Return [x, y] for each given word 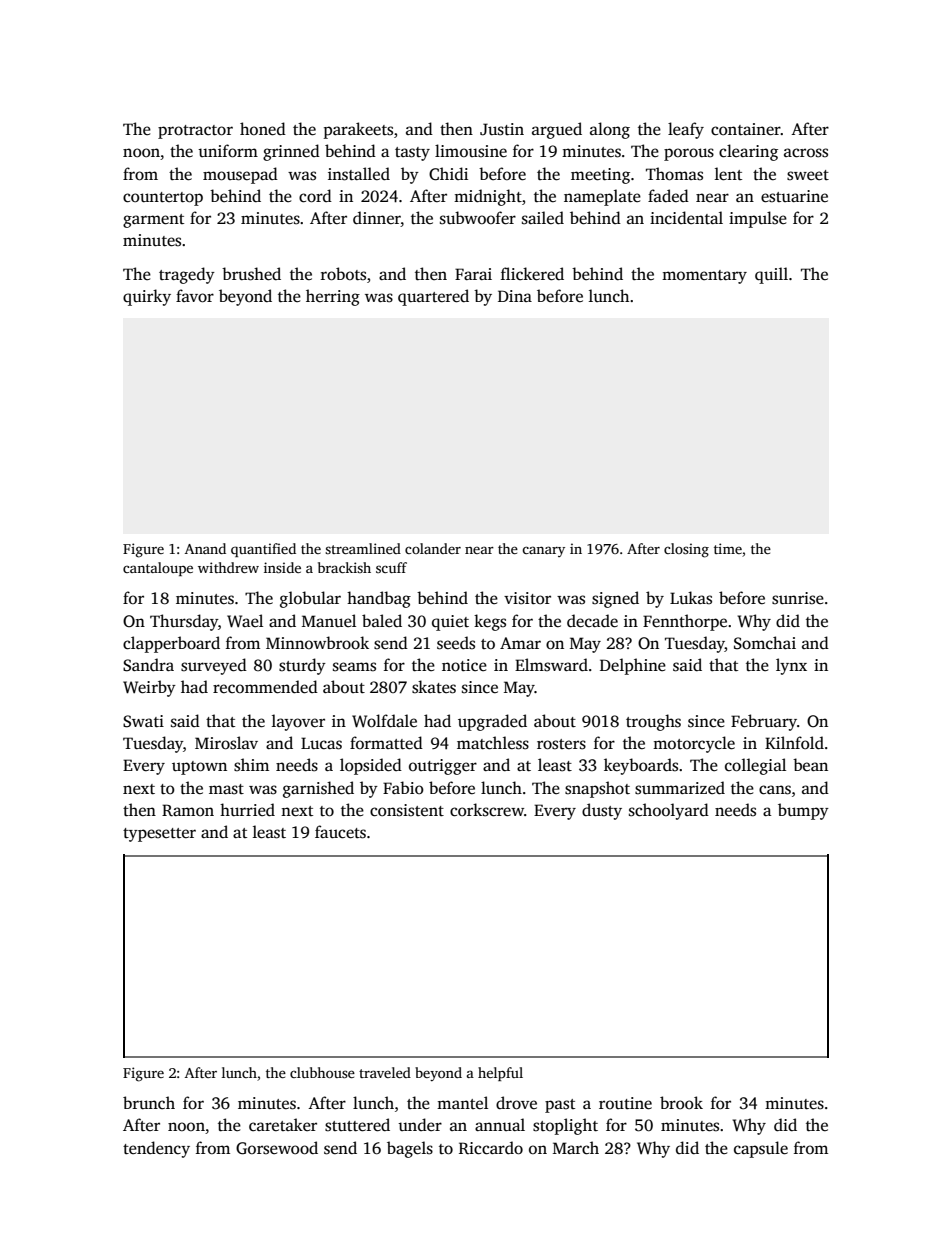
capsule [761, 1149]
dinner [377, 219]
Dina [515, 296]
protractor [195, 132]
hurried [247, 810]
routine [625, 1103]
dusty [602, 811]
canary [543, 551]
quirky [147, 297]
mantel [462, 1102]
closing [686, 550]
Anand [205, 548]
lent [728, 174]
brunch [149, 1102]
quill [771, 275]
